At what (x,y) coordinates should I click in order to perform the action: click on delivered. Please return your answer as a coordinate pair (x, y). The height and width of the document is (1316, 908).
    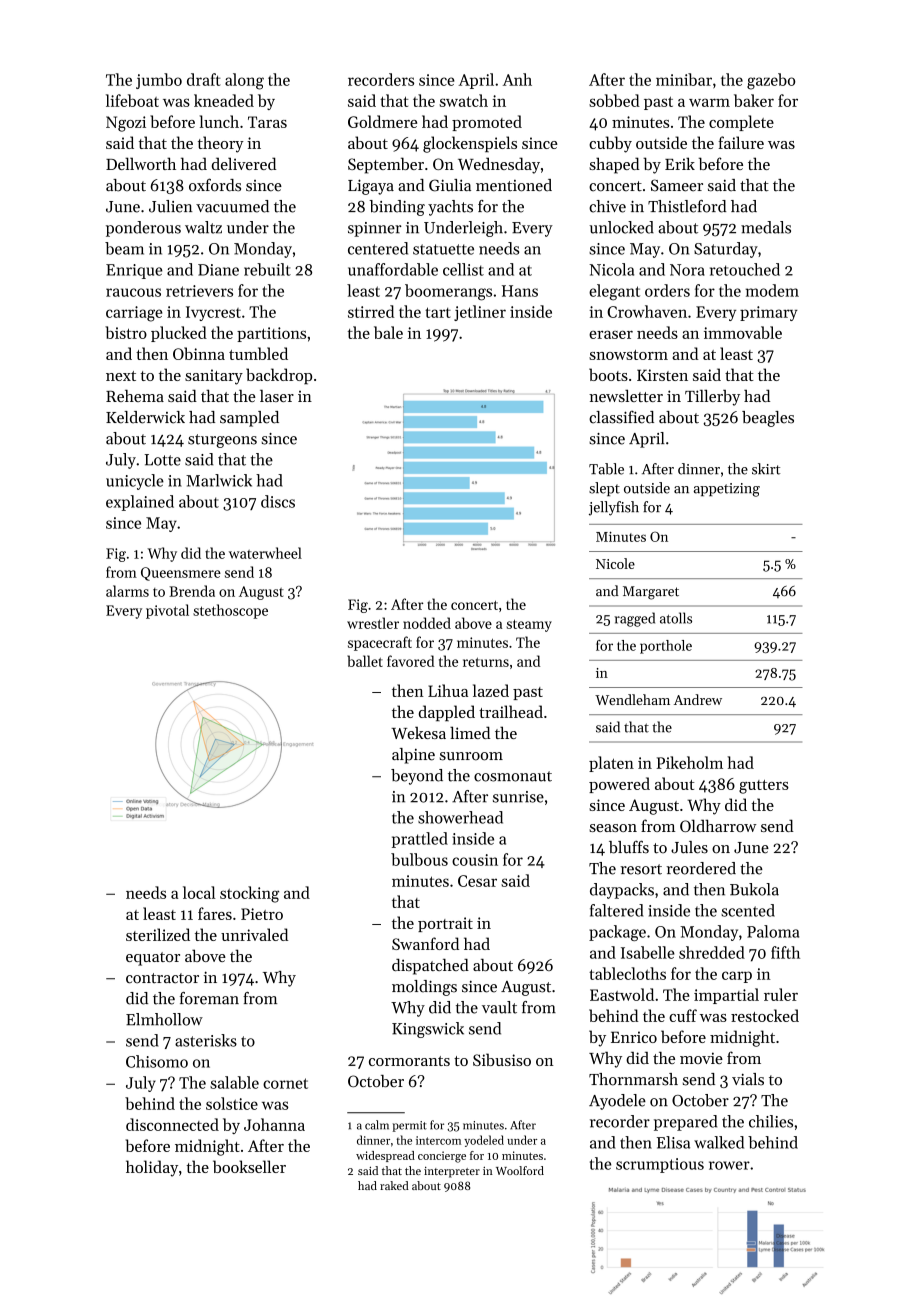
    Looking at the image, I should click on (244, 163).
